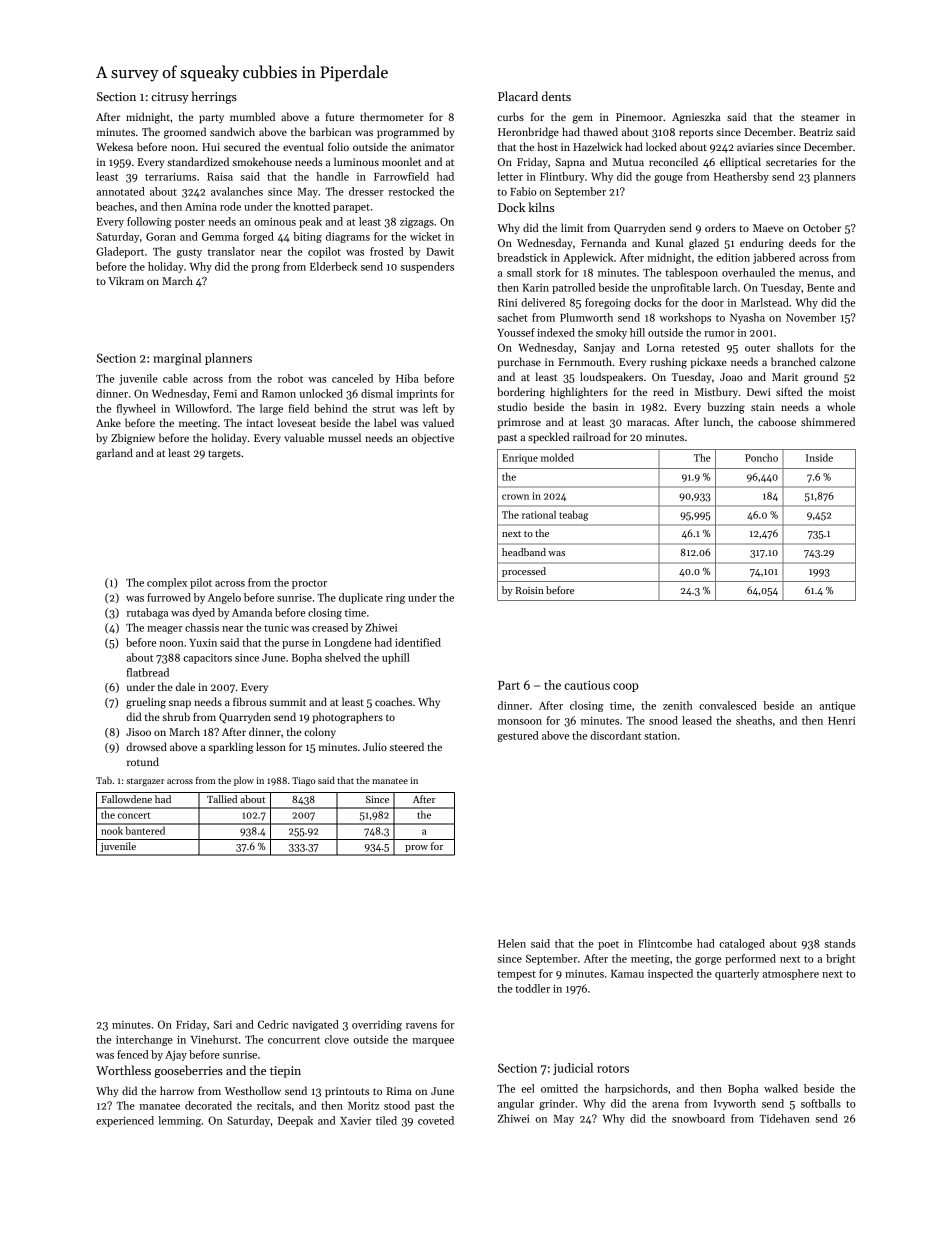  I want to click on citrusy, so click(170, 98).
